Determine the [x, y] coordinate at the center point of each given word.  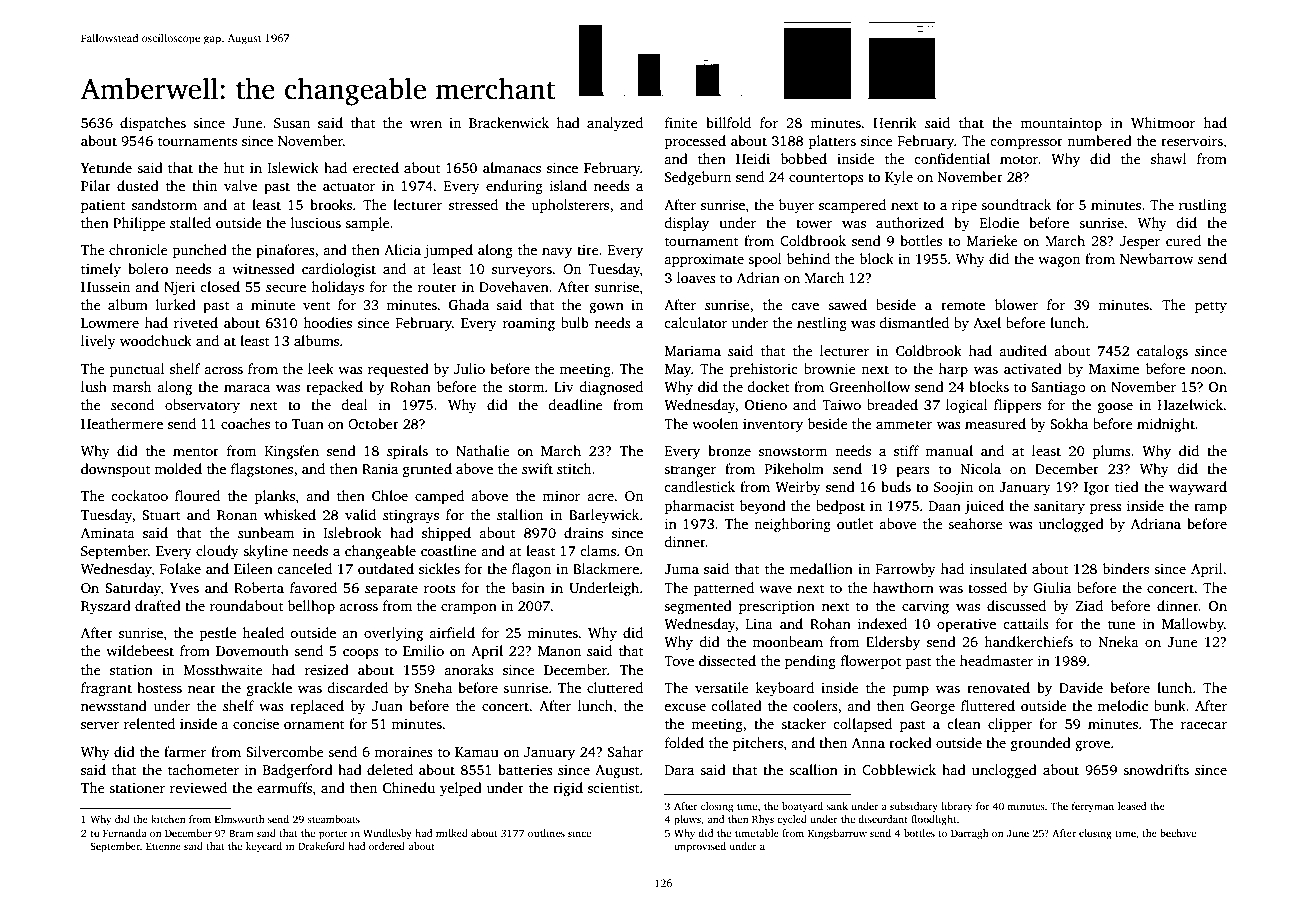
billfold [728, 122]
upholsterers [570, 206]
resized [327, 669]
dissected [727, 660]
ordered [387, 846]
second [132, 404]
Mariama [693, 351]
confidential [952, 158]
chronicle [138, 249]
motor [1019, 159]
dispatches [153, 124]
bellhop [311, 607]
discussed [1016, 605]
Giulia [1052, 587]
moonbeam [788, 641]
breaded [892, 404]
